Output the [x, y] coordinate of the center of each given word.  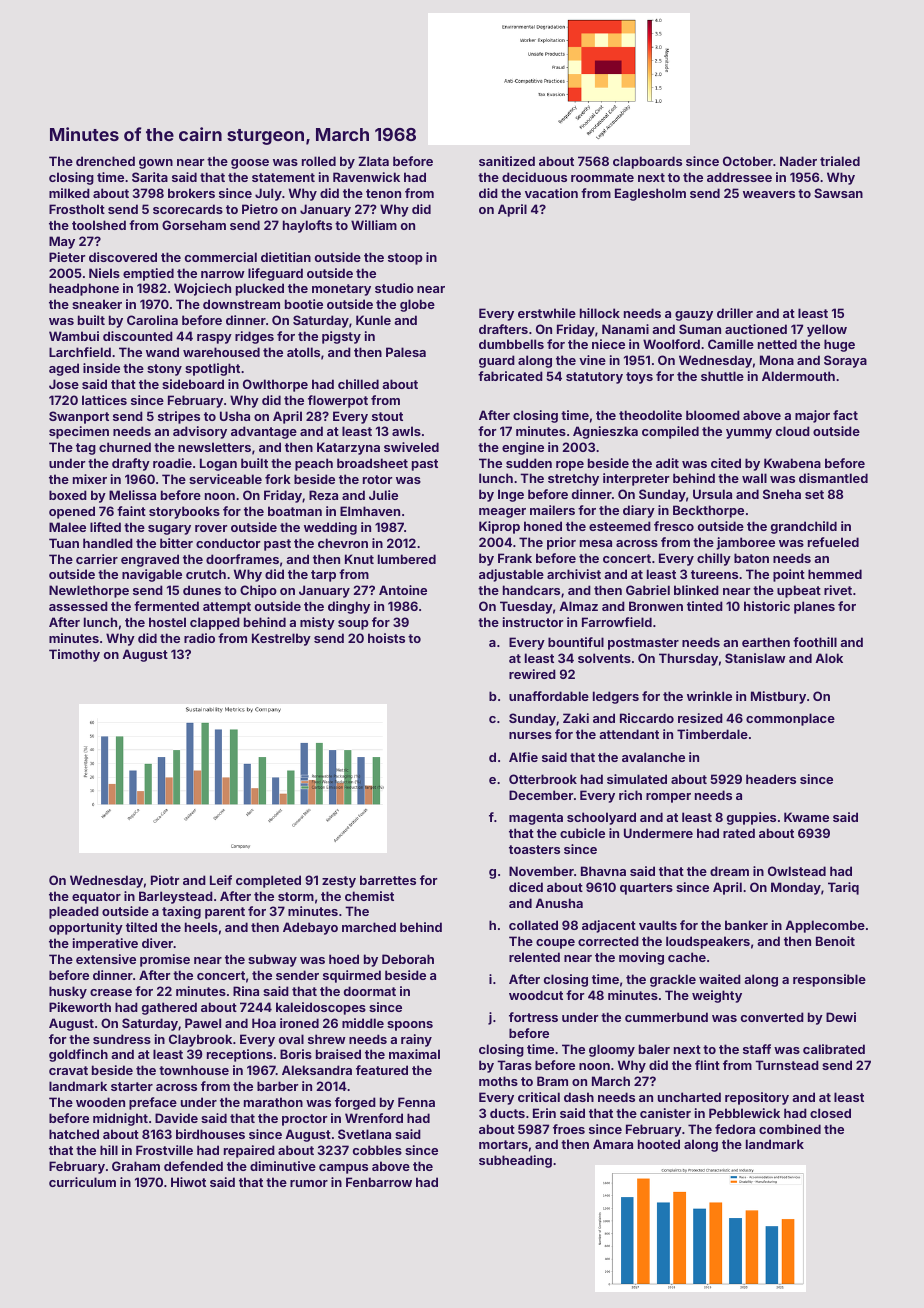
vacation [551, 193]
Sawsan [838, 193]
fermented [166, 606]
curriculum [82, 1182]
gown [156, 164]
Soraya [845, 361]
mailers [552, 510]
